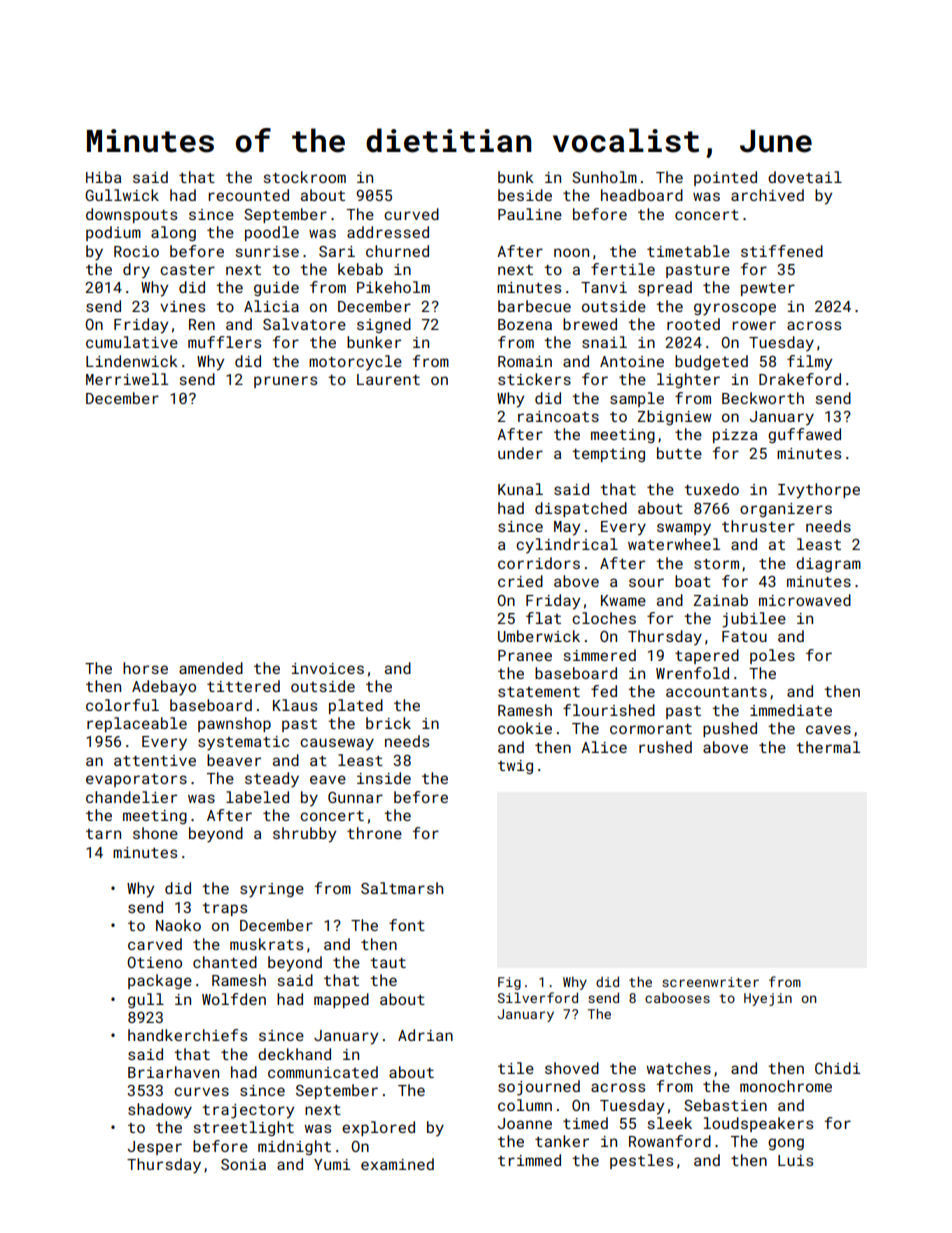  Describe the element at coordinates (604, 342) in the document. I see `snail` at that location.
